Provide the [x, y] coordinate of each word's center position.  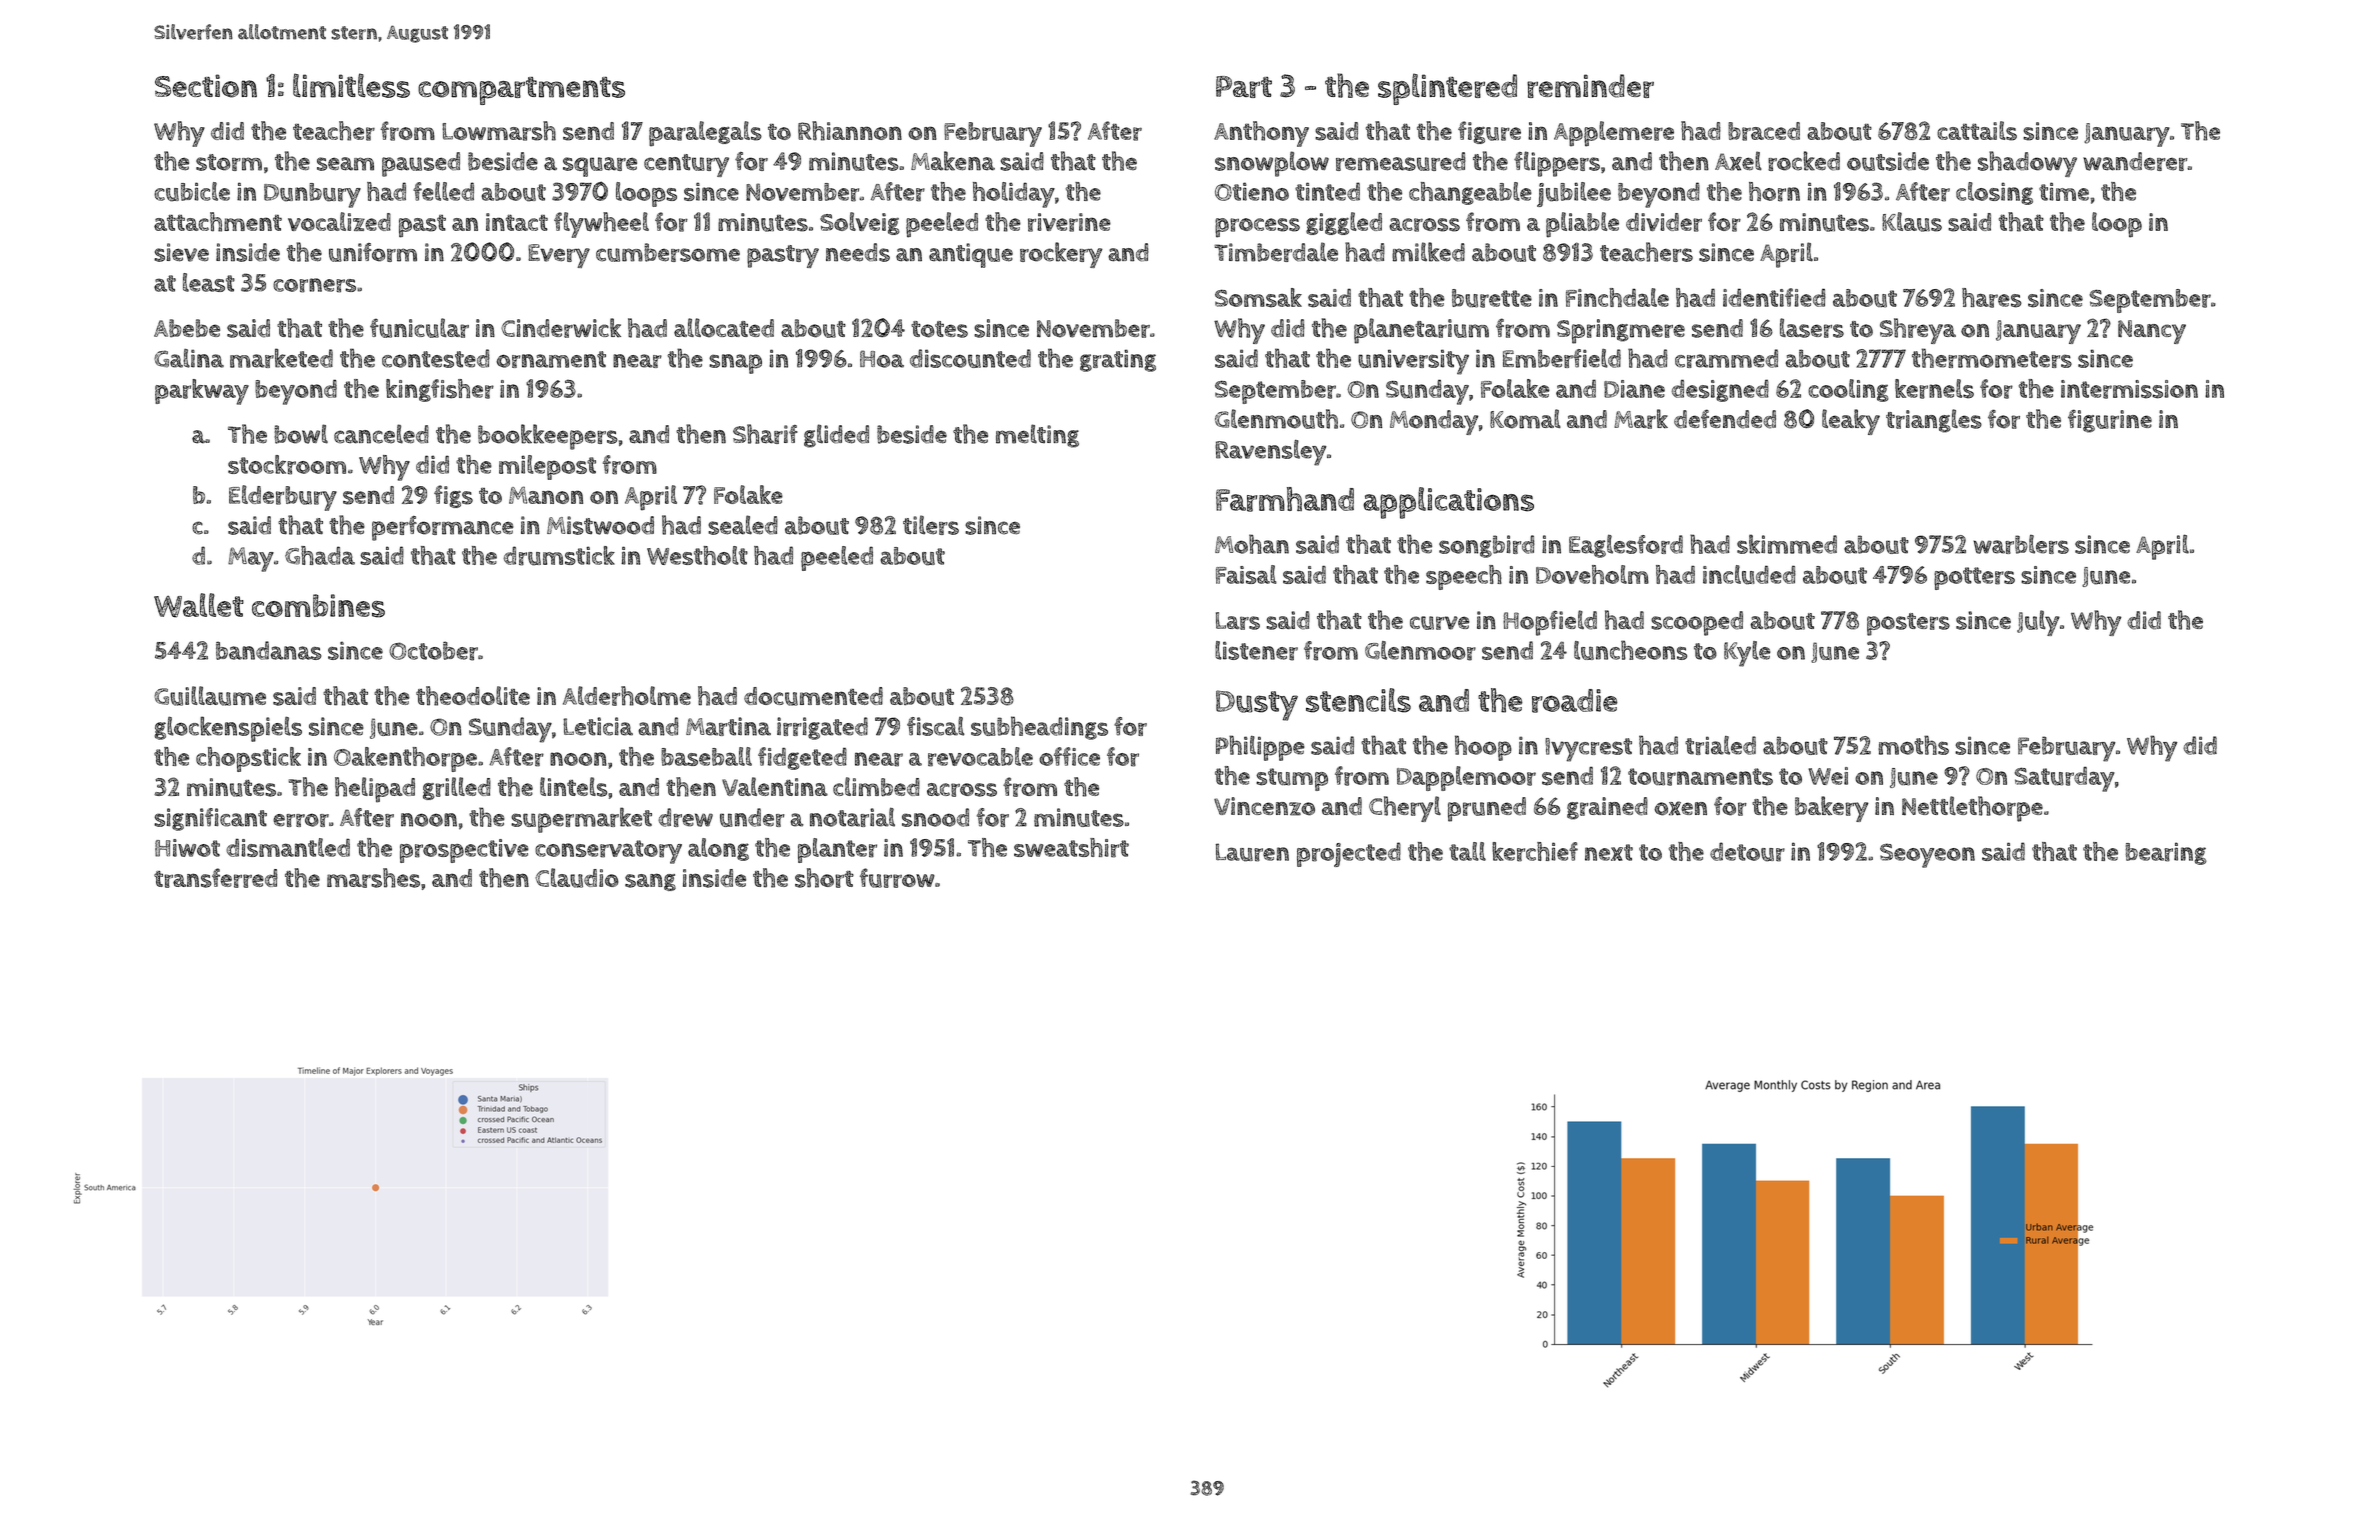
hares [1992, 298]
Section [206, 86]
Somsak [1258, 298]
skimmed [1787, 544]
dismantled [288, 847]
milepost [547, 467]
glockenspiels [228, 729]
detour [1747, 852]
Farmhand [1285, 499]
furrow [897, 878]
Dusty [1257, 705]
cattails [1977, 131]
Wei [1828, 776]
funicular [419, 328]
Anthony [1261, 134]
